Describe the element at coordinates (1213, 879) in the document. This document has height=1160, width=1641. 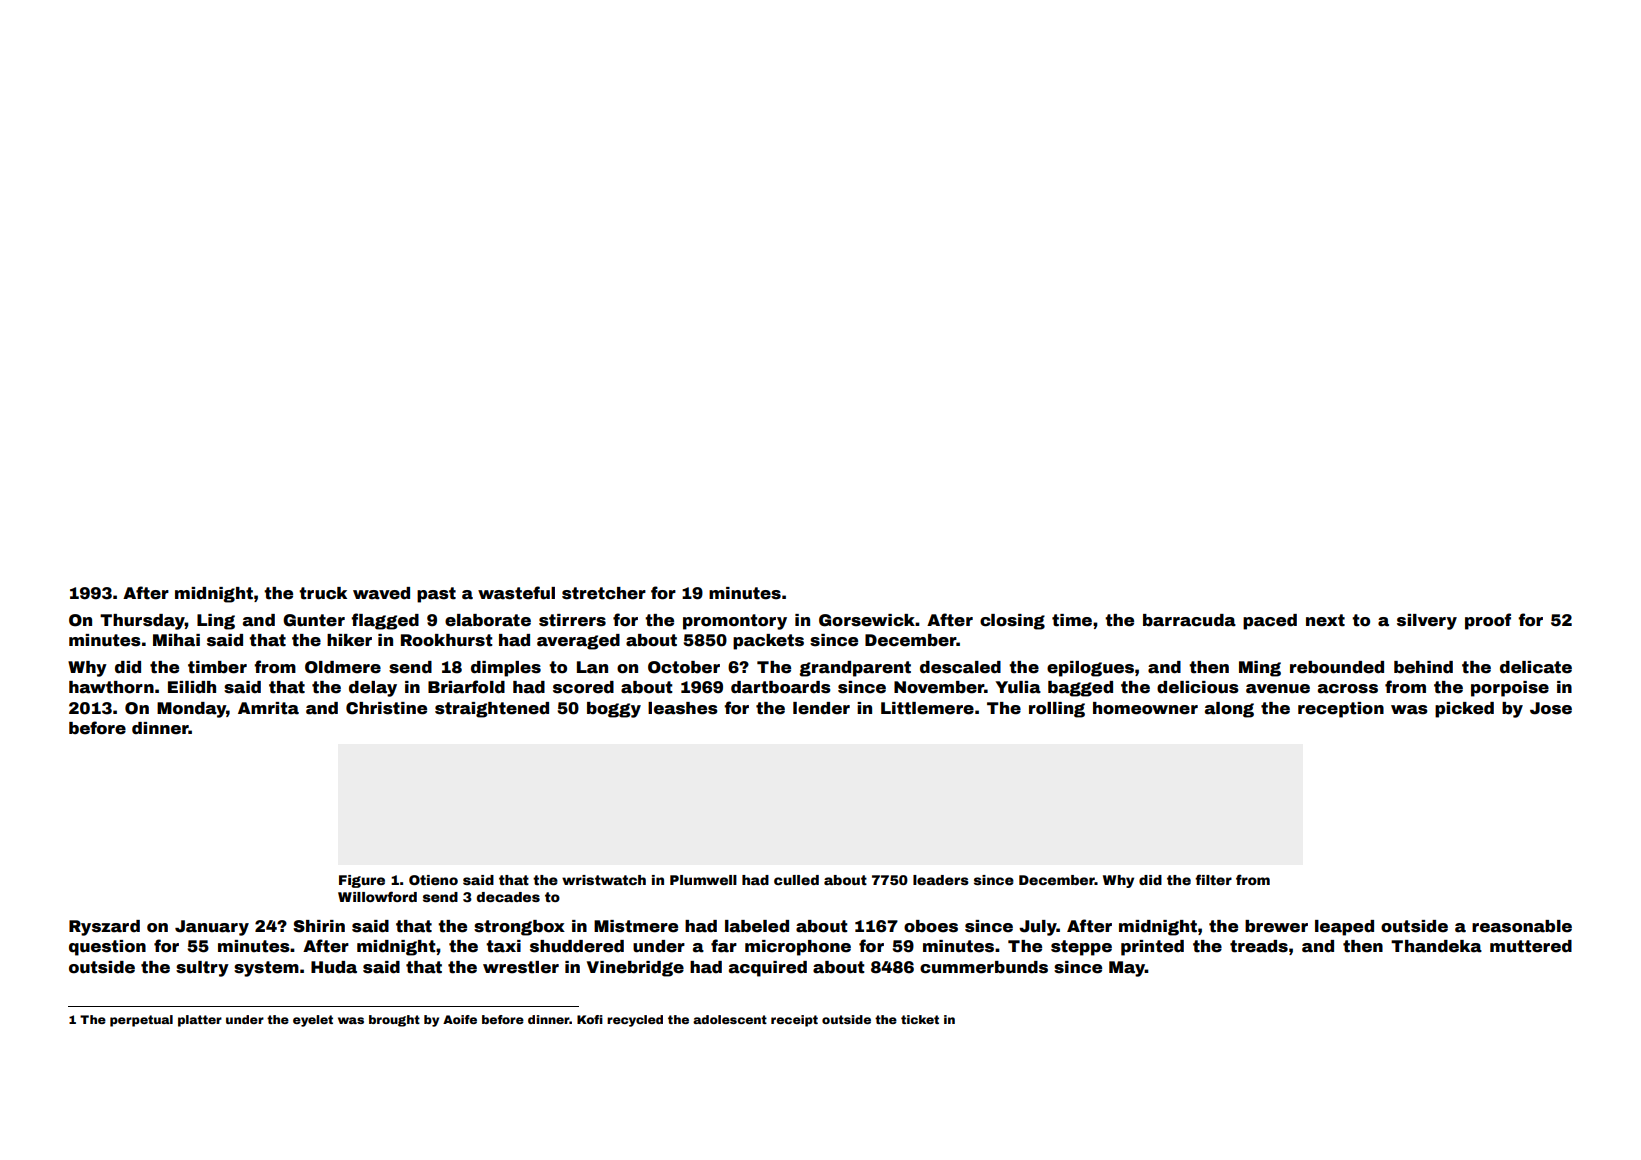
I see `filter` at that location.
